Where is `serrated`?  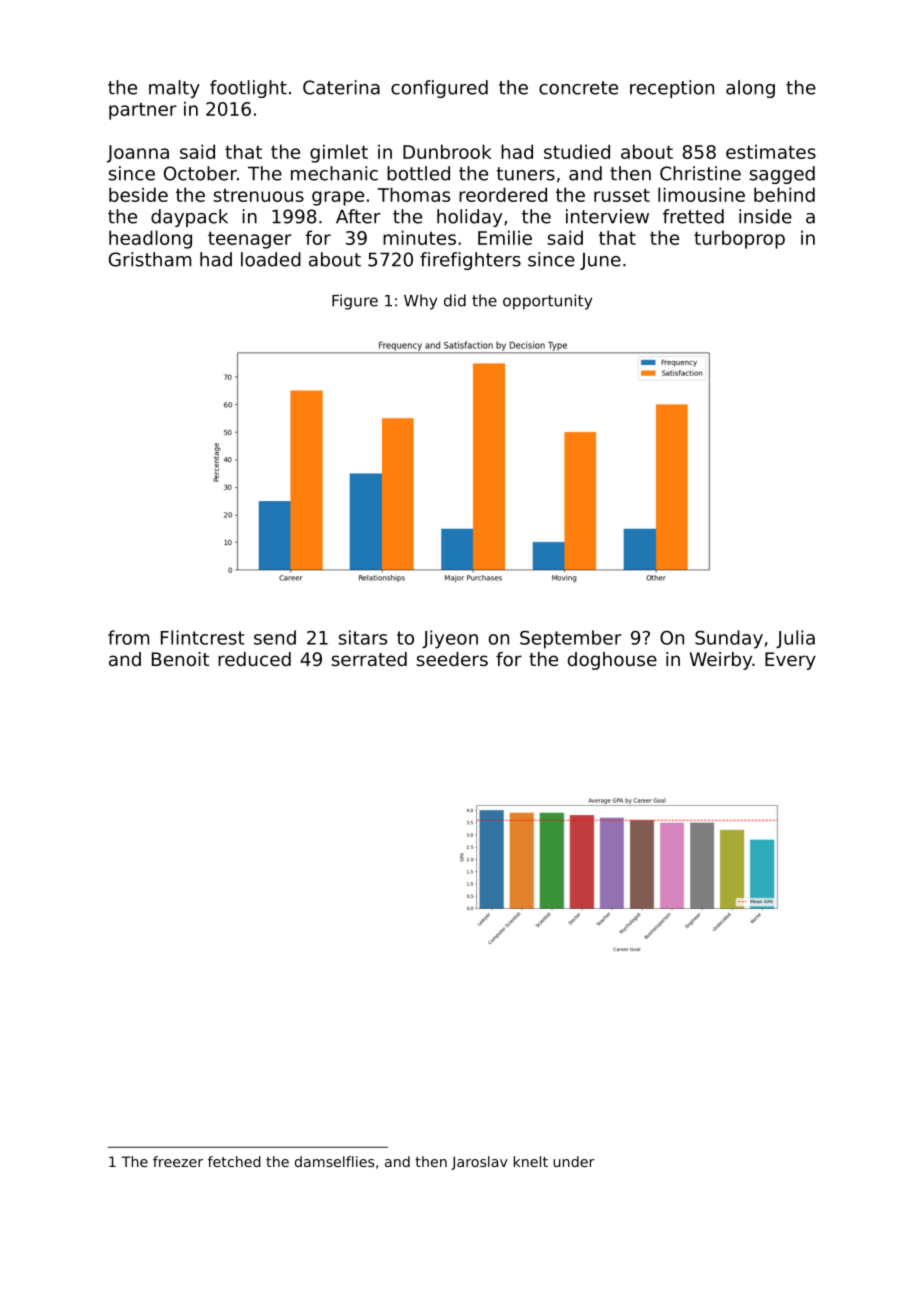 serrated is located at coordinates (369, 659).
